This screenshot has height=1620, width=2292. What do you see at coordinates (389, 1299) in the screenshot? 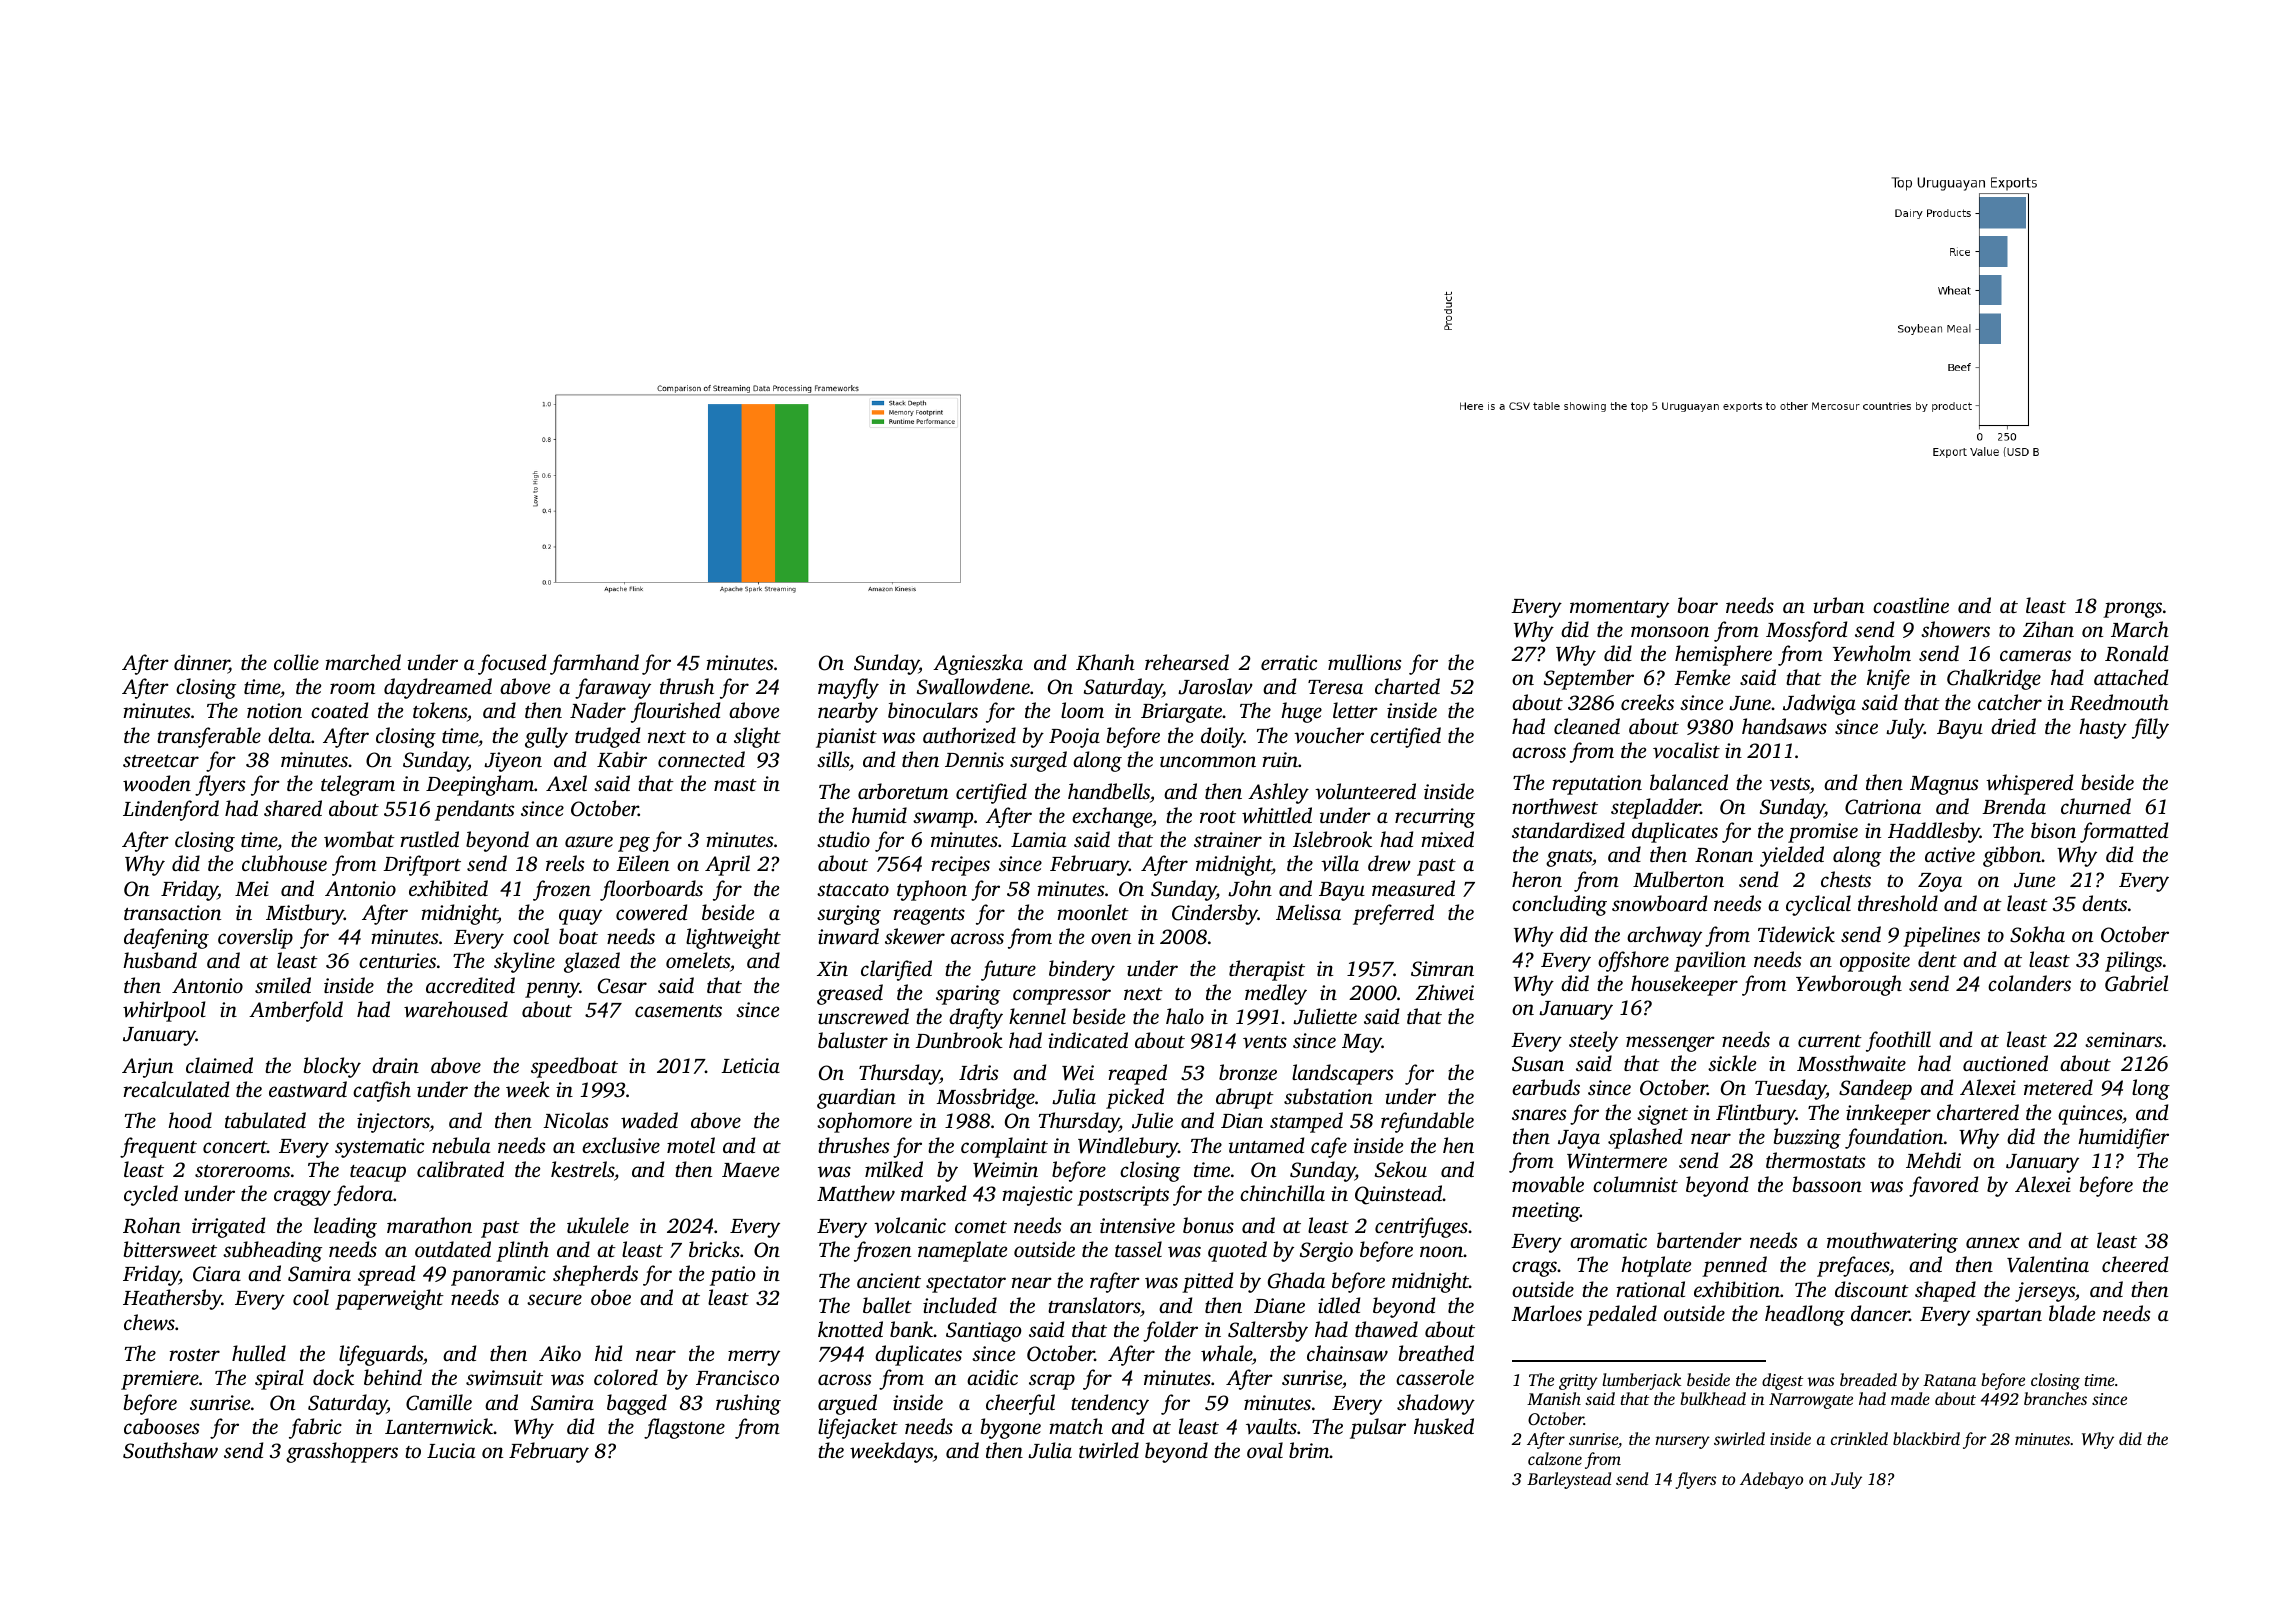
I see `paperweight` at bounding box center [389, 1299].
